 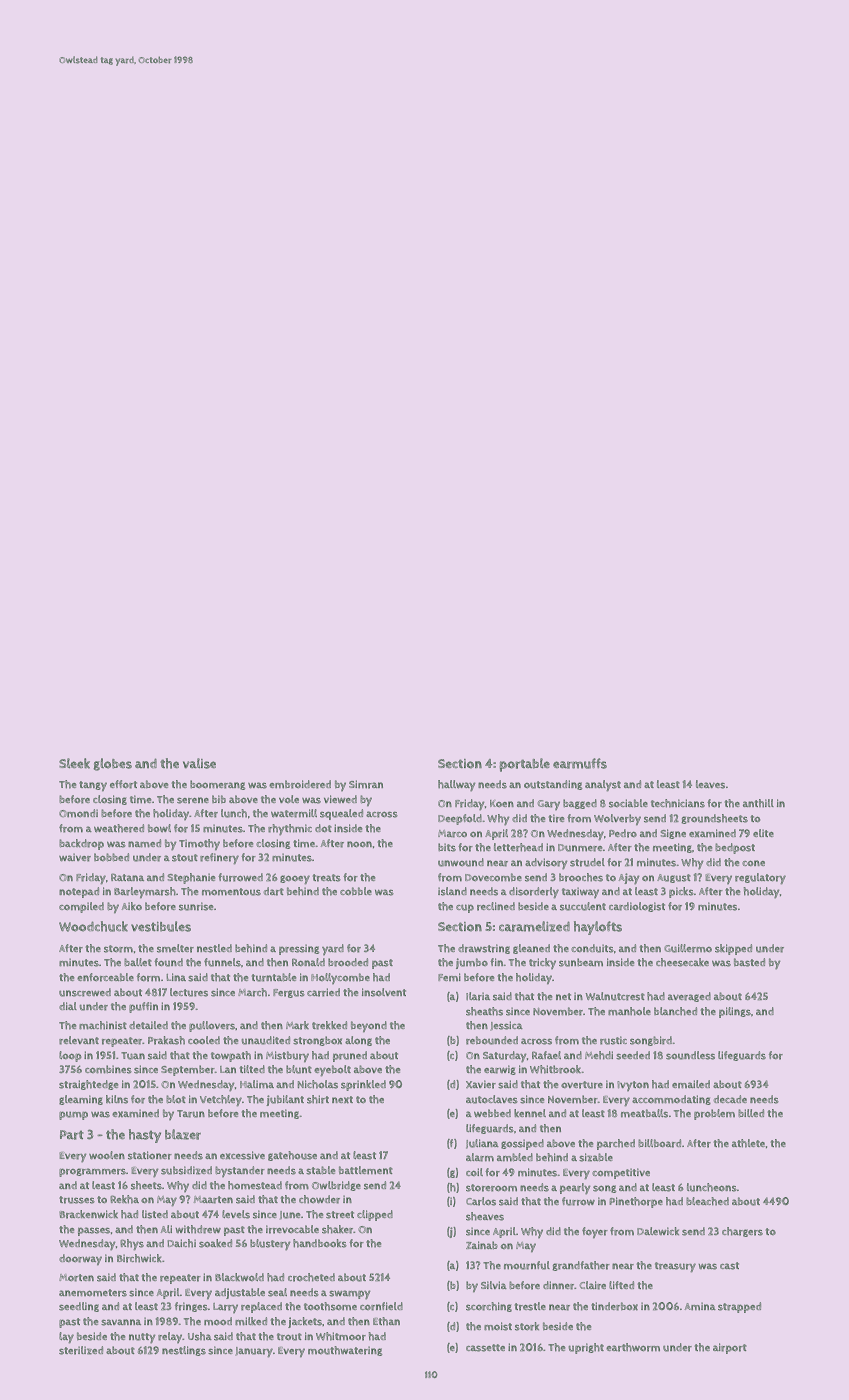 What do you see at coordinates (341, 814) in the screenshot?
I see `squealed` at bounding box center [341, 814].
